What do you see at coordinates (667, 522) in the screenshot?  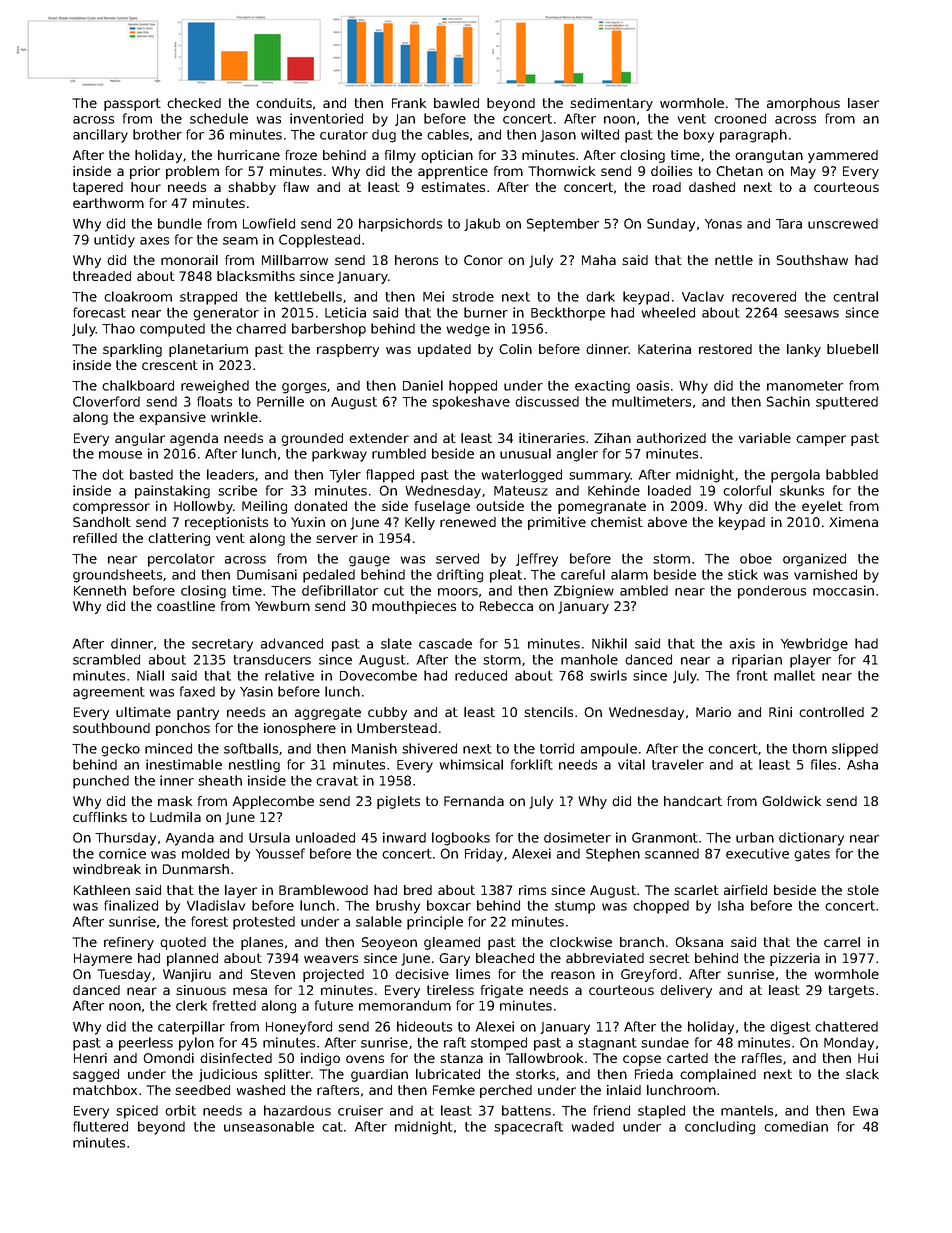 I see `above` at bounding box center [667, 522].
